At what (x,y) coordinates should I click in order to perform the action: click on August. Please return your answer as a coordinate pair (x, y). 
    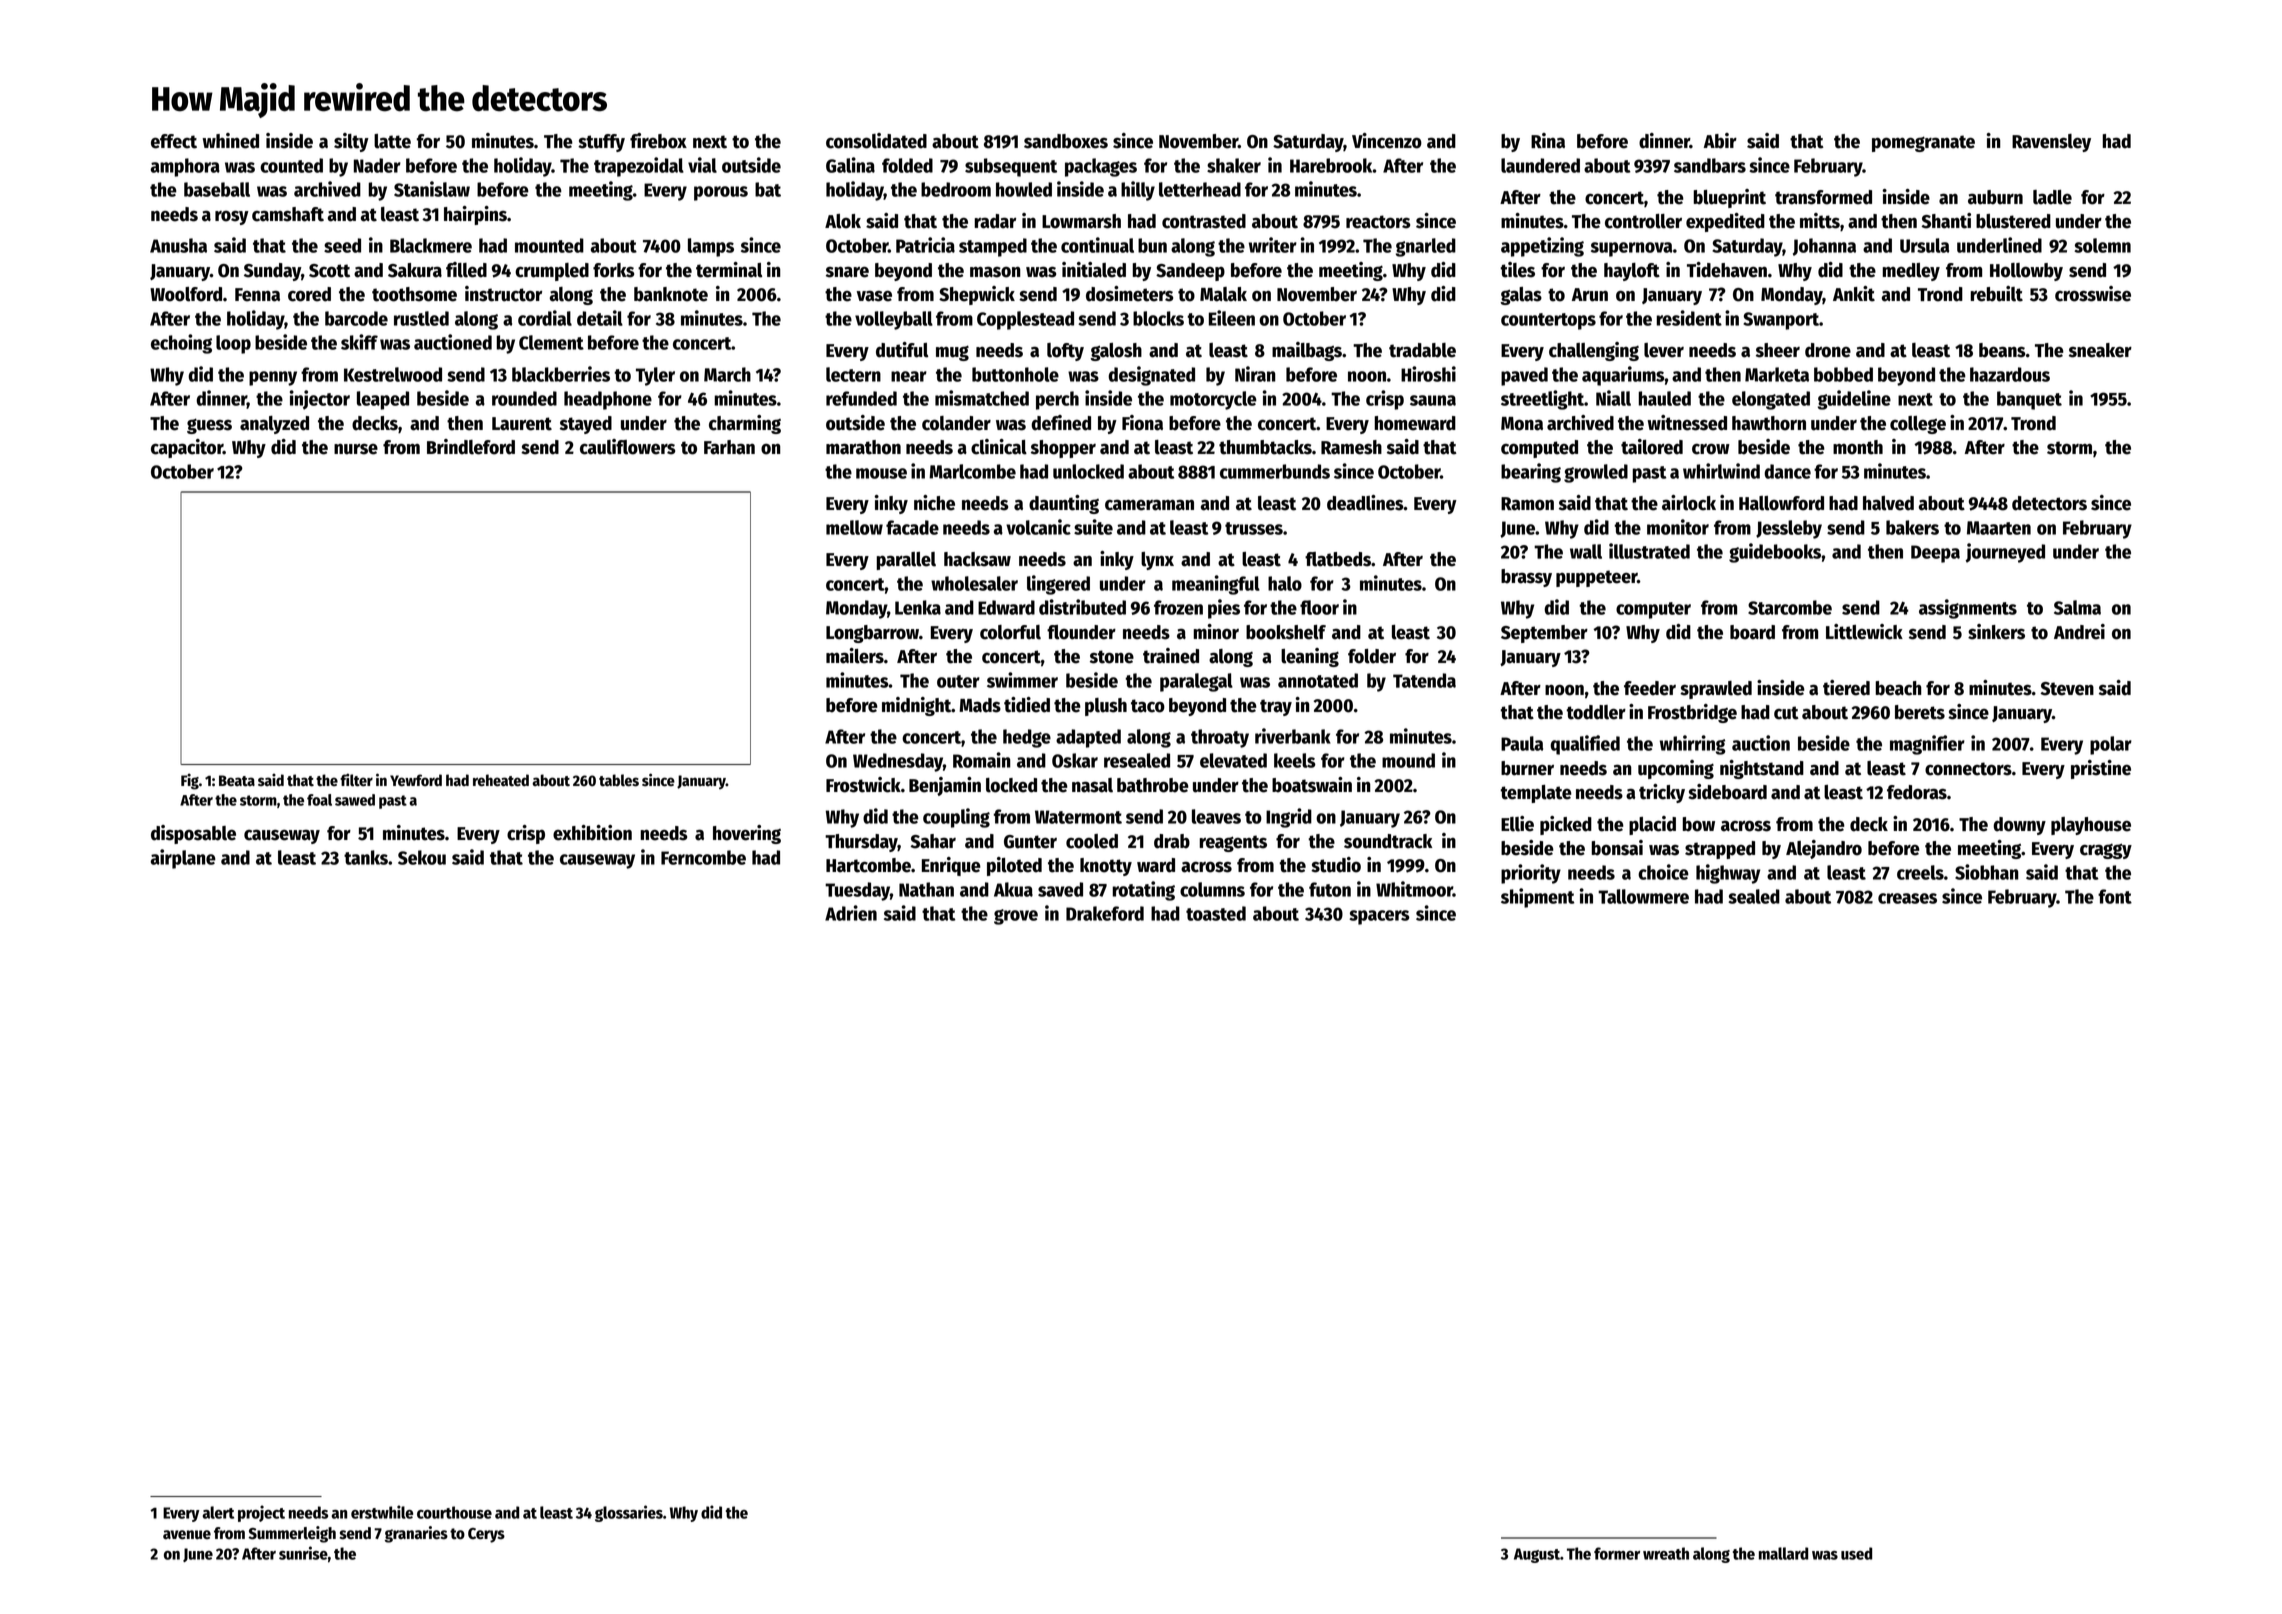
    Looking at the image, I should click on (1537, 1555).
